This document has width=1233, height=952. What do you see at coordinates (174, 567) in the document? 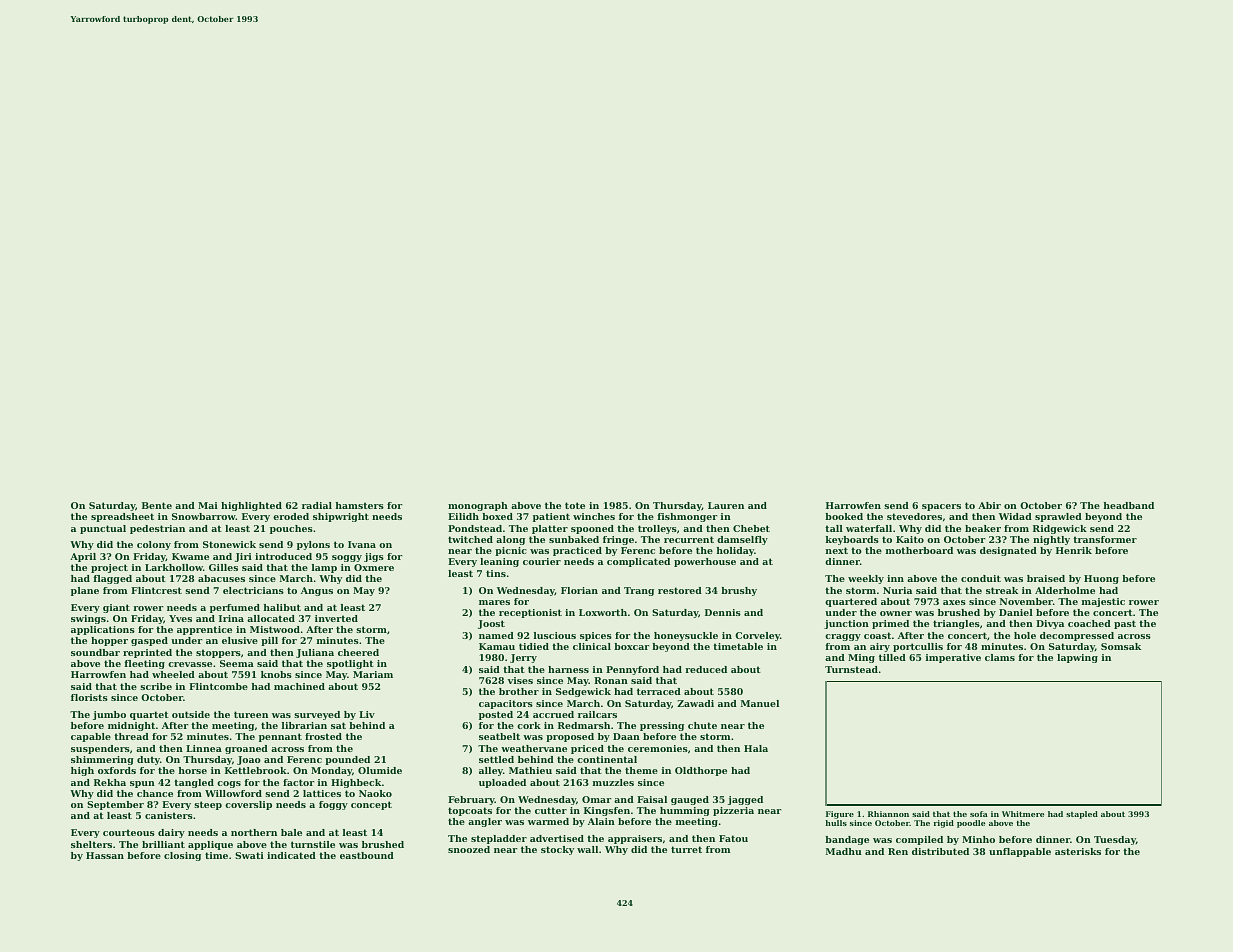
I see `Larkhollow` at bounding box center [174, 567].
